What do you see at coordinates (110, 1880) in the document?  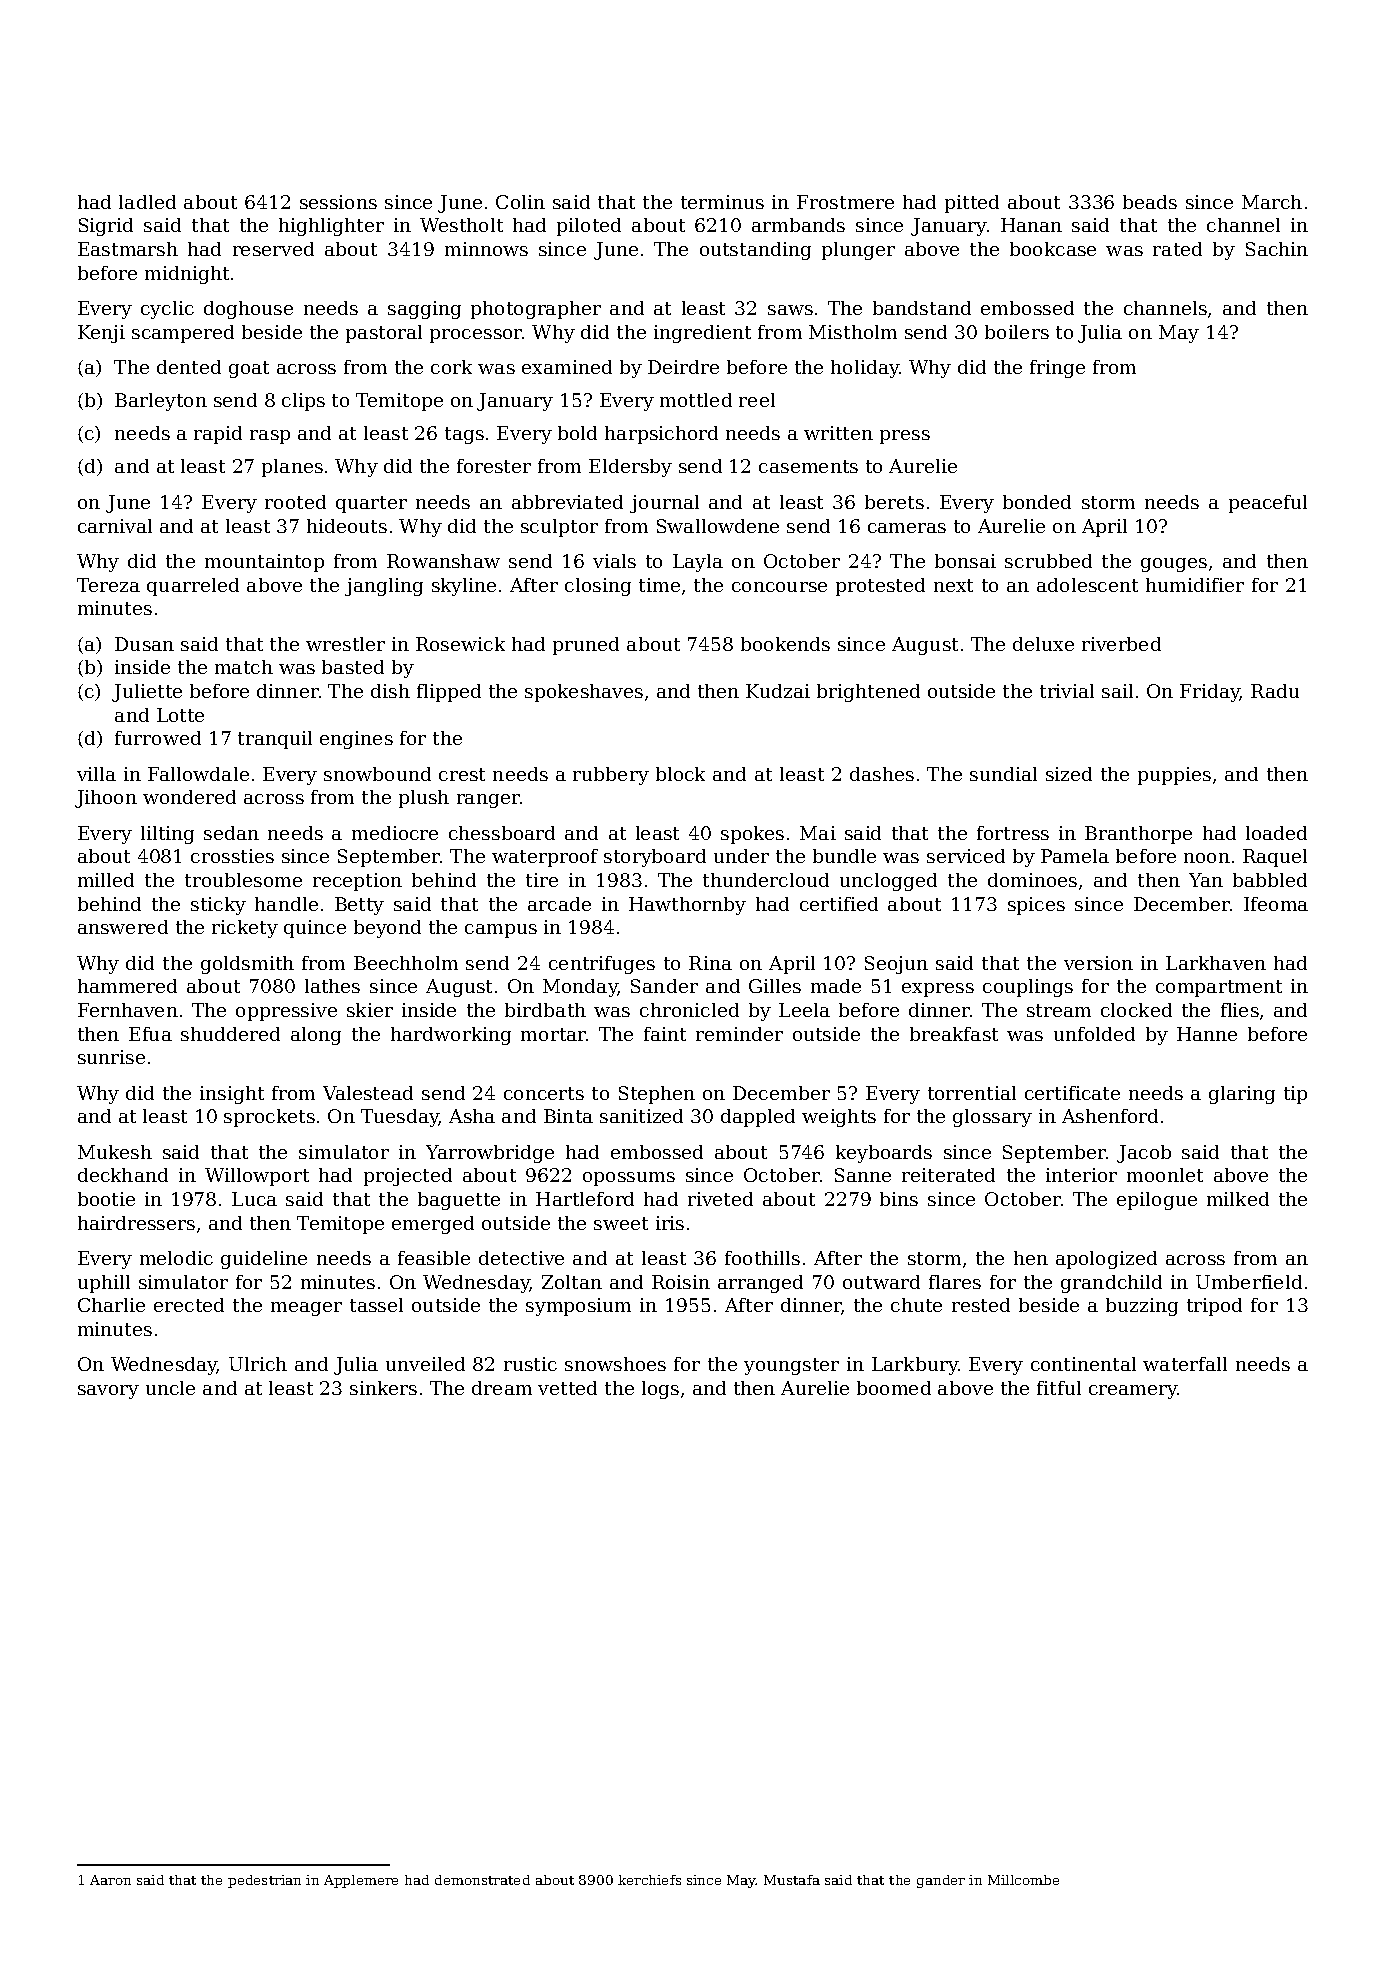 I see `Aaron` at bounding box center [110, 1880].
